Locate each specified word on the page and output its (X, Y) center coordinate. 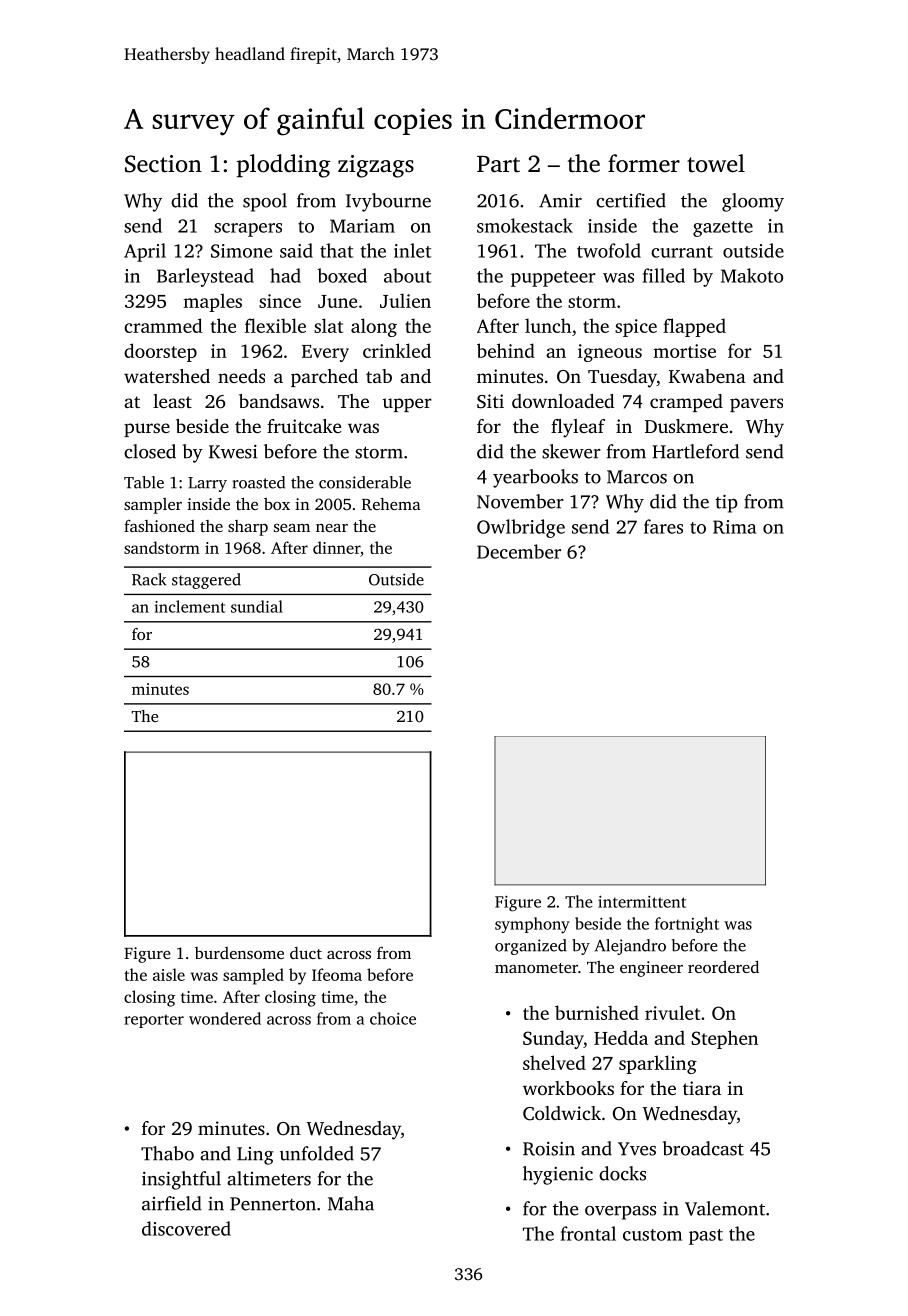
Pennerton (273, 1204)
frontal (588, 1233)
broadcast (703, 1148)
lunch (548, 325)
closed (150, 451)
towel (716, 163)
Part (498, 164)
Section (163, 164)
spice (636, 328)
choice (393, 1018)
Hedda (621, 1037)
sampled (253, 976)
